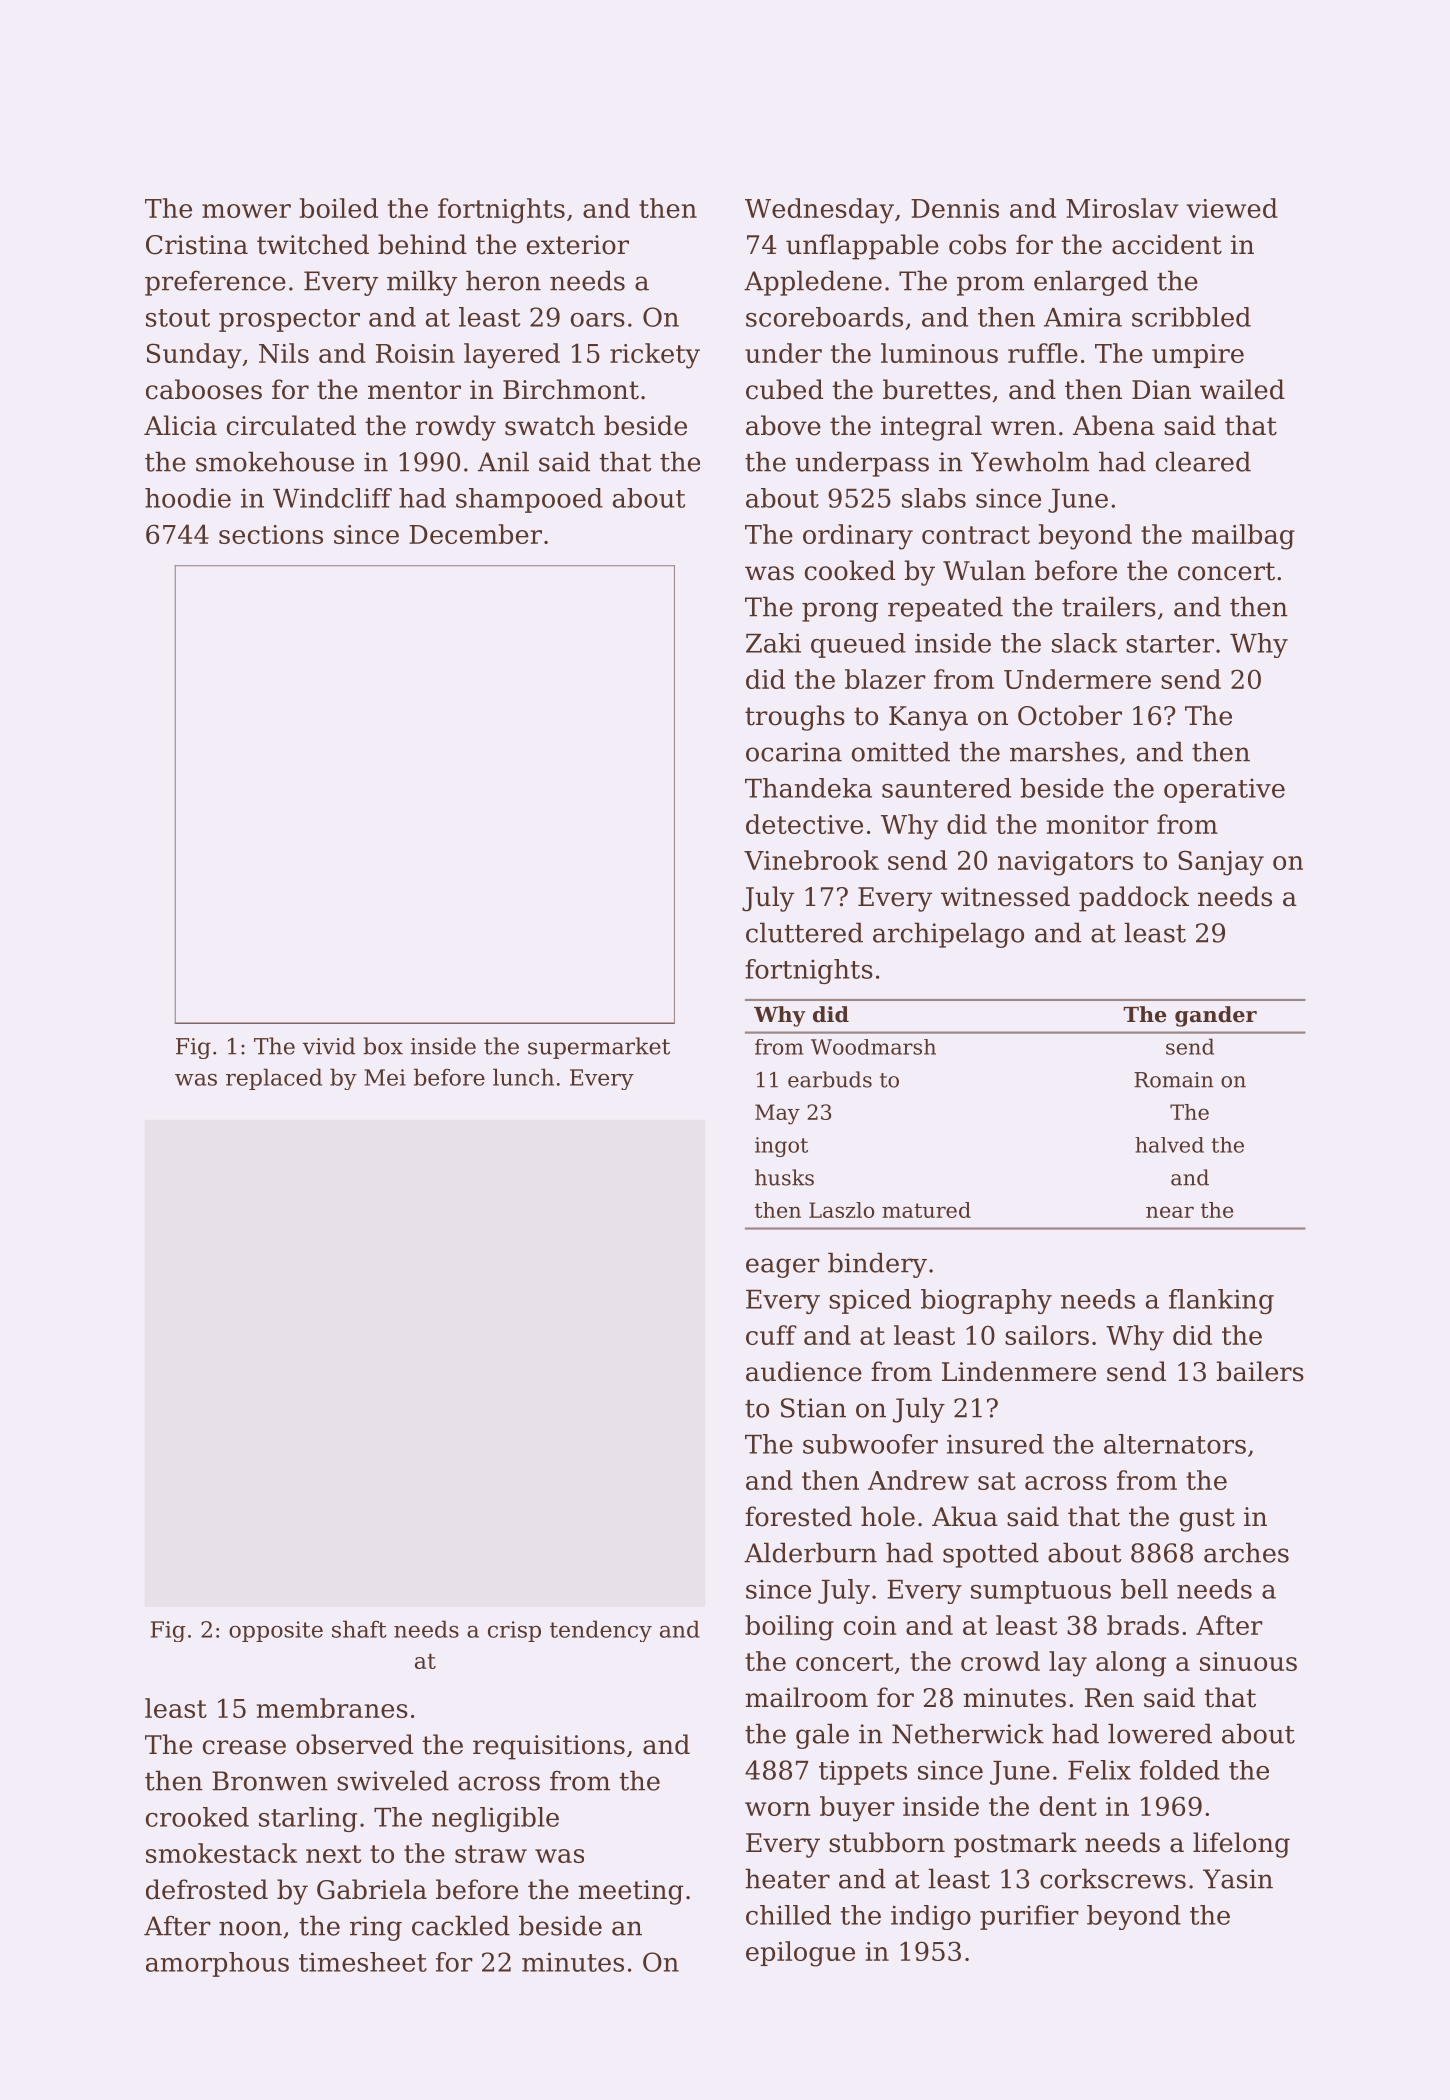  I want to click on swatch, so click(550, 425).
